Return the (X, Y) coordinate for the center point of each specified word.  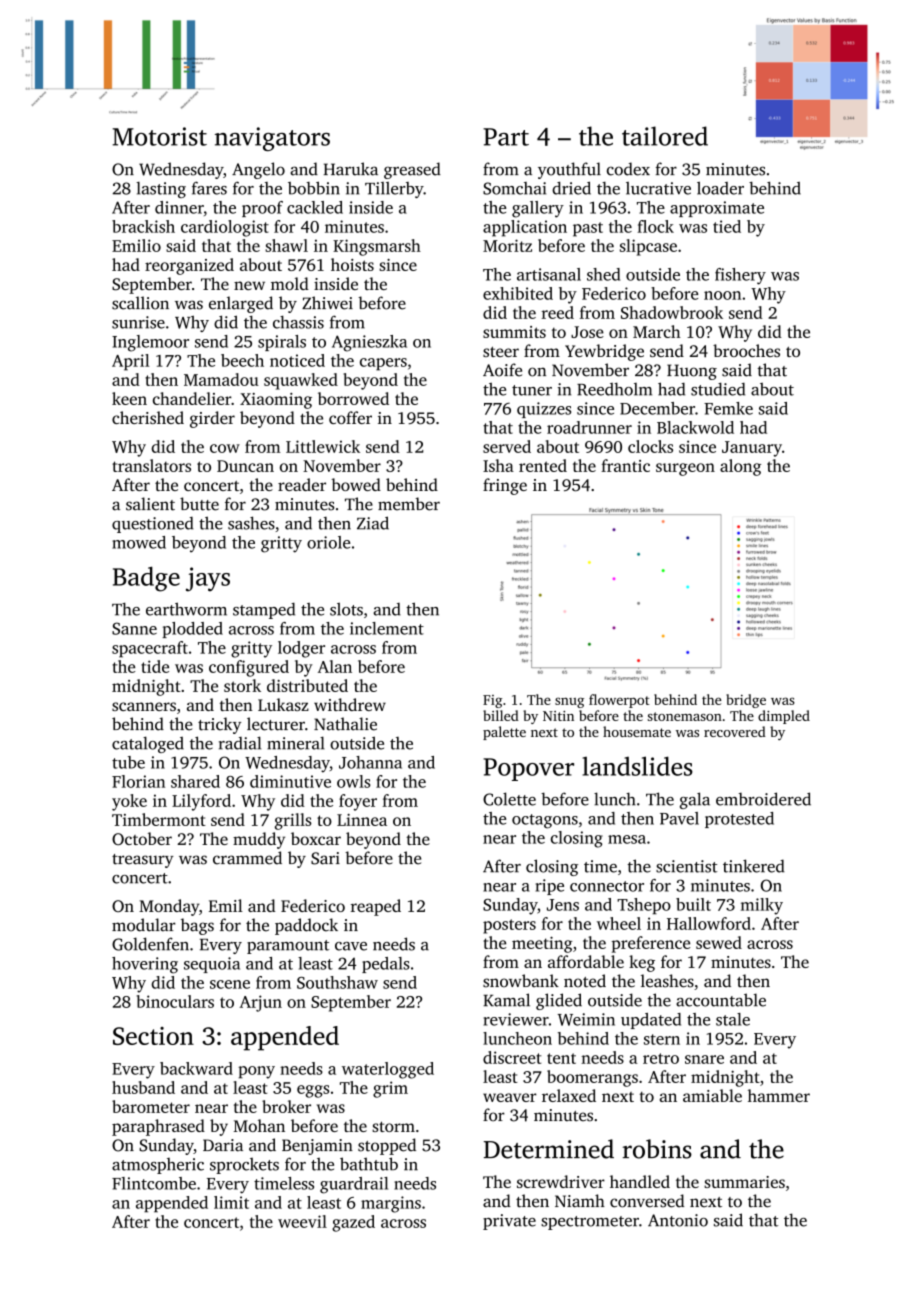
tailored (665, 136)
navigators (272, 139)
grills (293, 821)
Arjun (261, 1003)
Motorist (160, 136)
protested (739, 820)
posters (509, 926)
